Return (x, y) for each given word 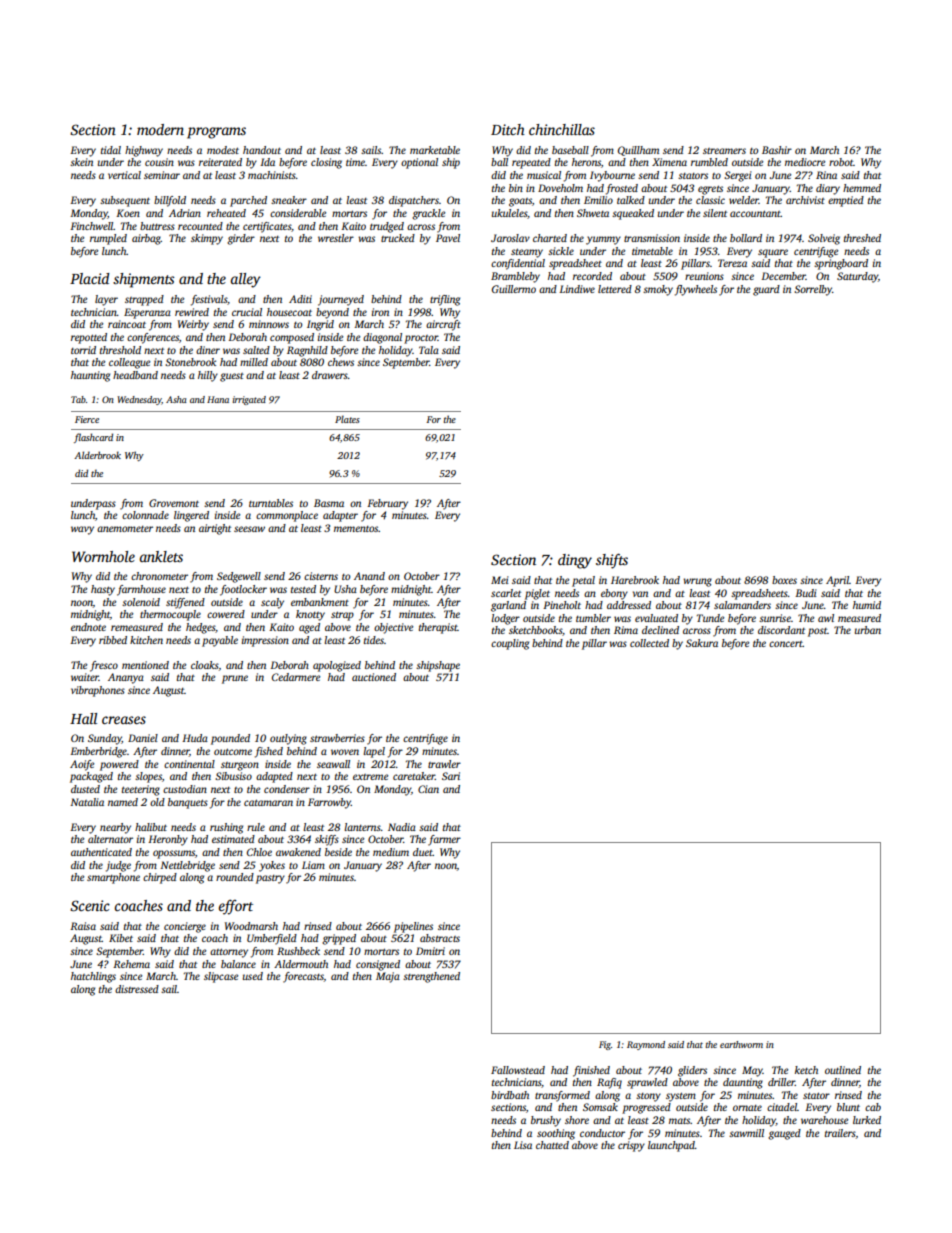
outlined (843, 1070)
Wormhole (103, 556)
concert (786, 644)
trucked (398, 238)
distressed (137, 989)
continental (189, 764)
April (837, 581)
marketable (435, 150)
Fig (605, 1045)
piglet (537, 594)
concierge (185, 927)
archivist (805, 200)
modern (160, 129)
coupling (510, 644)
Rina (826, 175)
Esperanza (147, 313)
